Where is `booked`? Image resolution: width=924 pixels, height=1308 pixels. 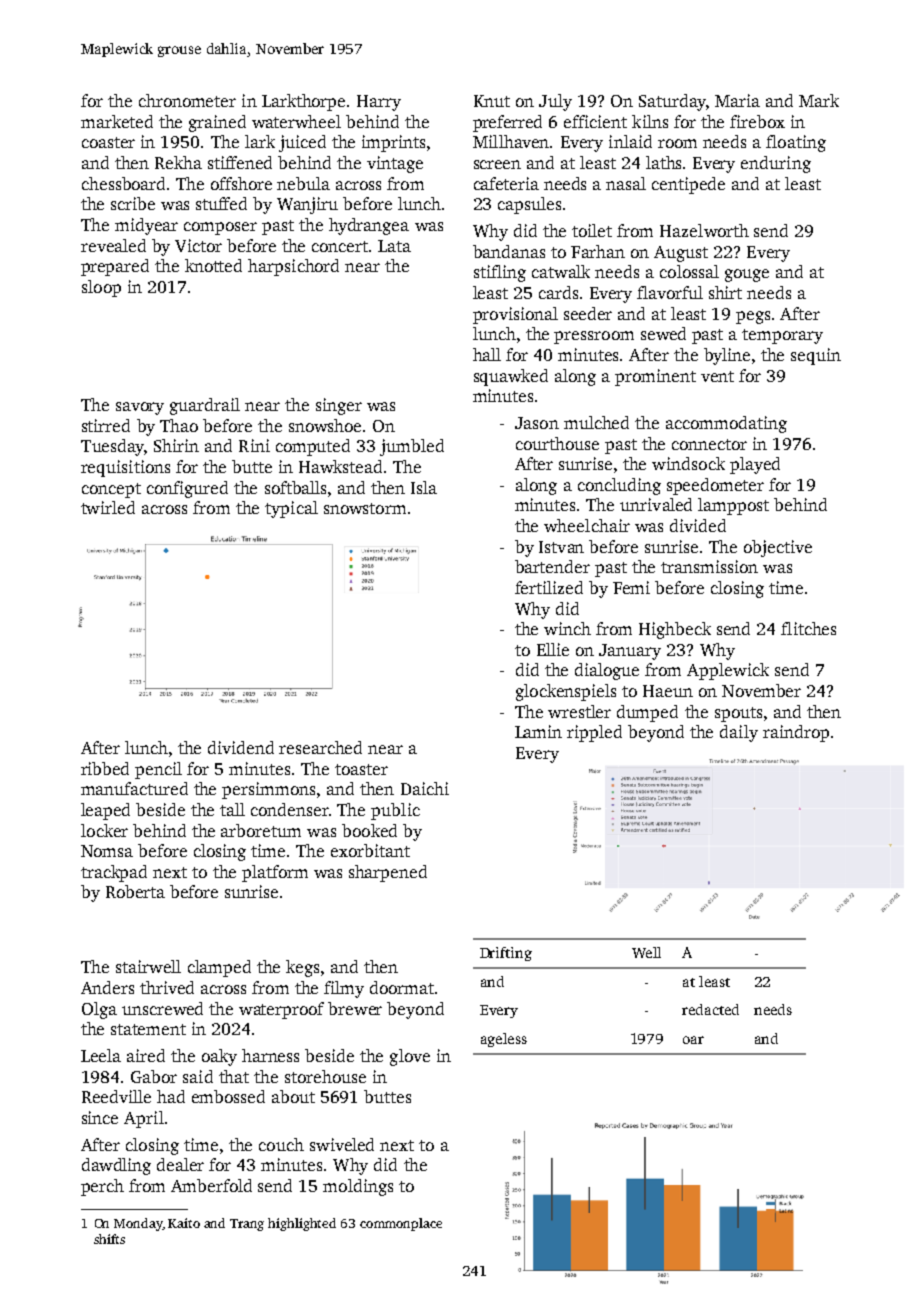 booked is located at coordinates (369, 830).
